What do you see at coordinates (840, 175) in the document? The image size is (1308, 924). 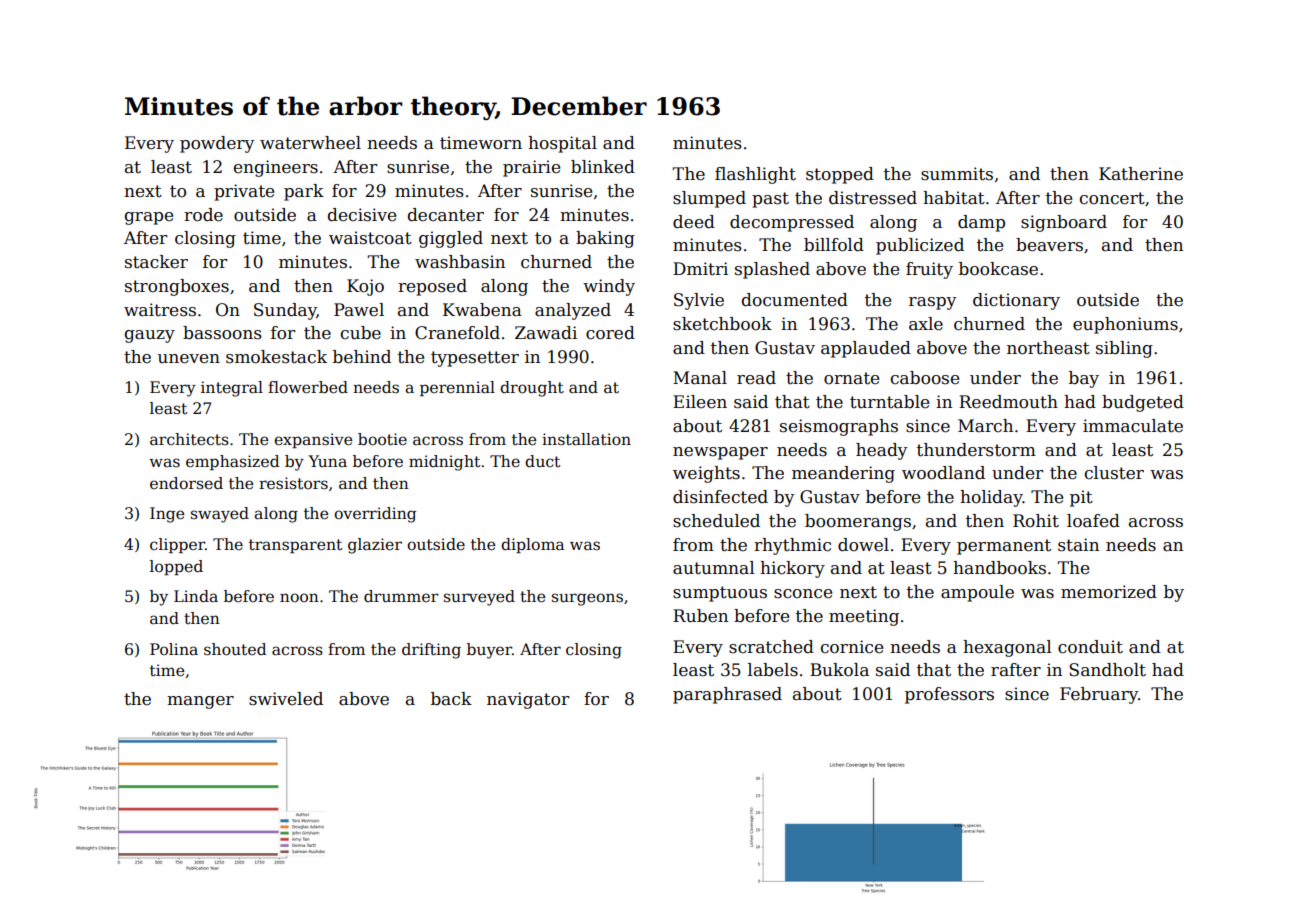 I see `stopped` at bounding box center [840, 175].
